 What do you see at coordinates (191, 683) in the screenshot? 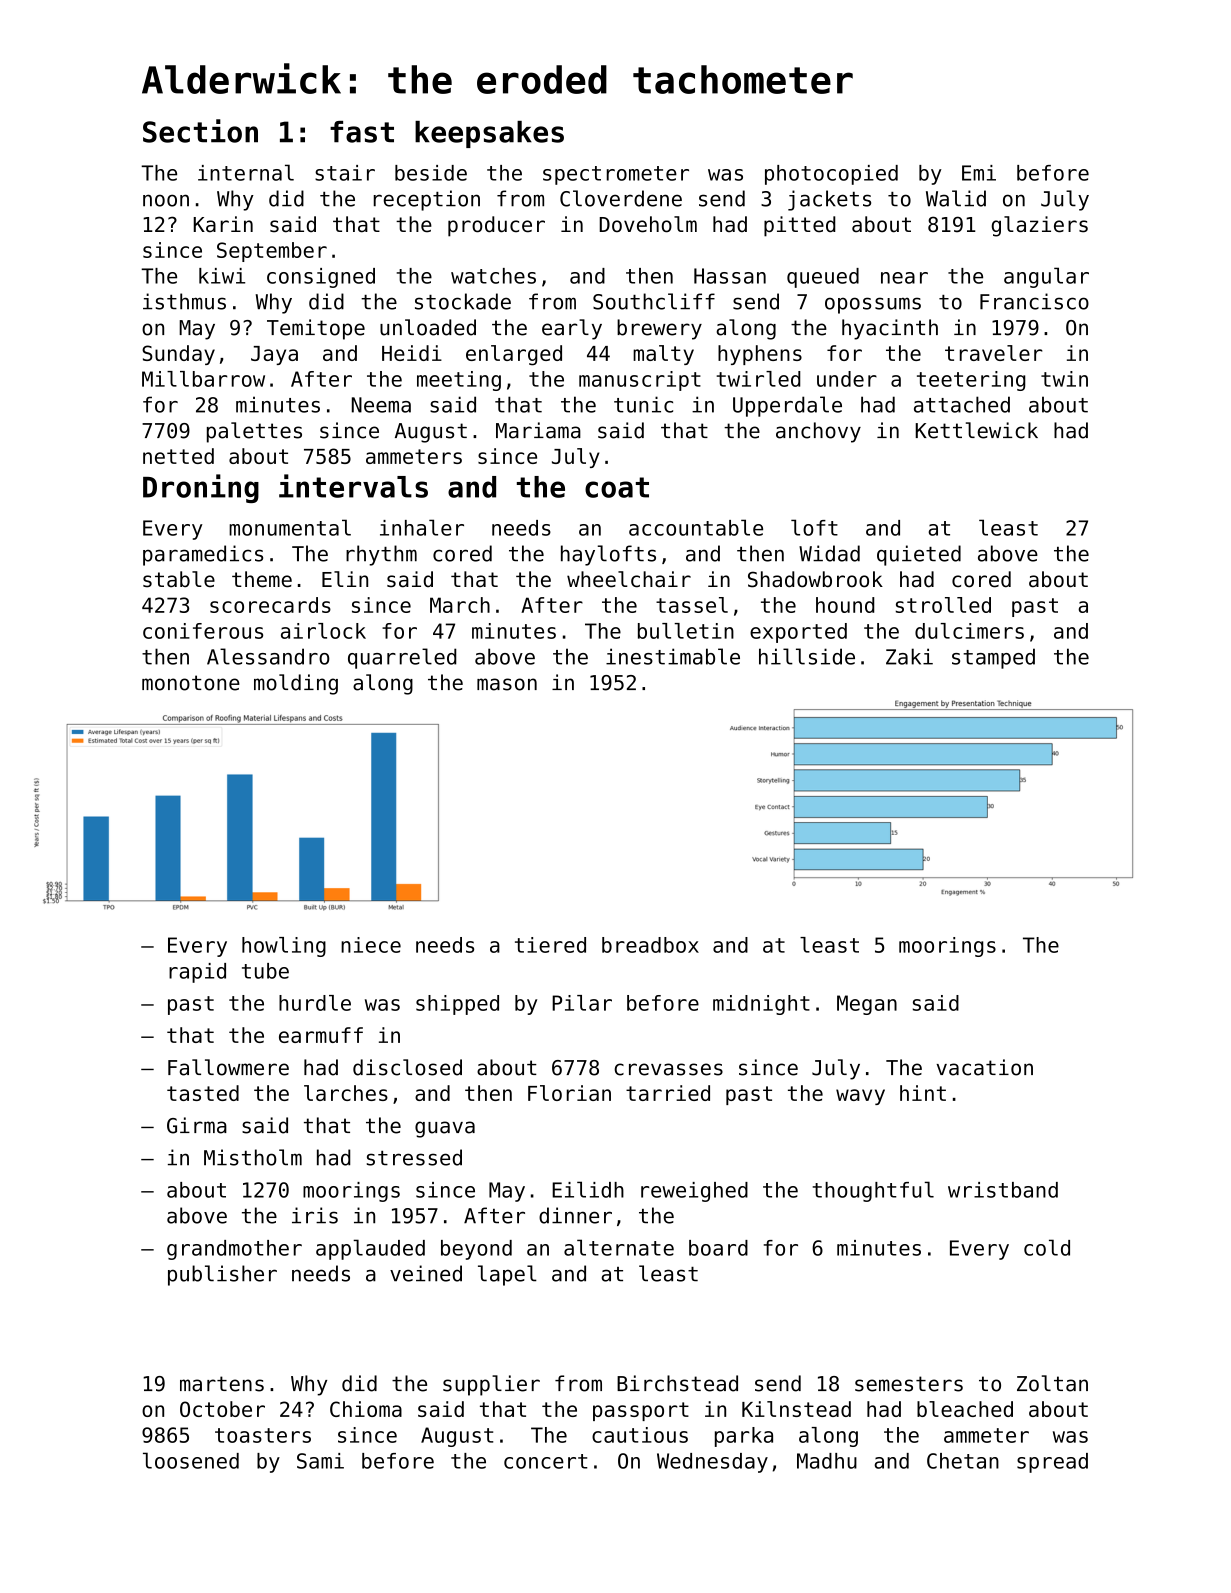
I see `monotone` at bounding box center [191, 683].
